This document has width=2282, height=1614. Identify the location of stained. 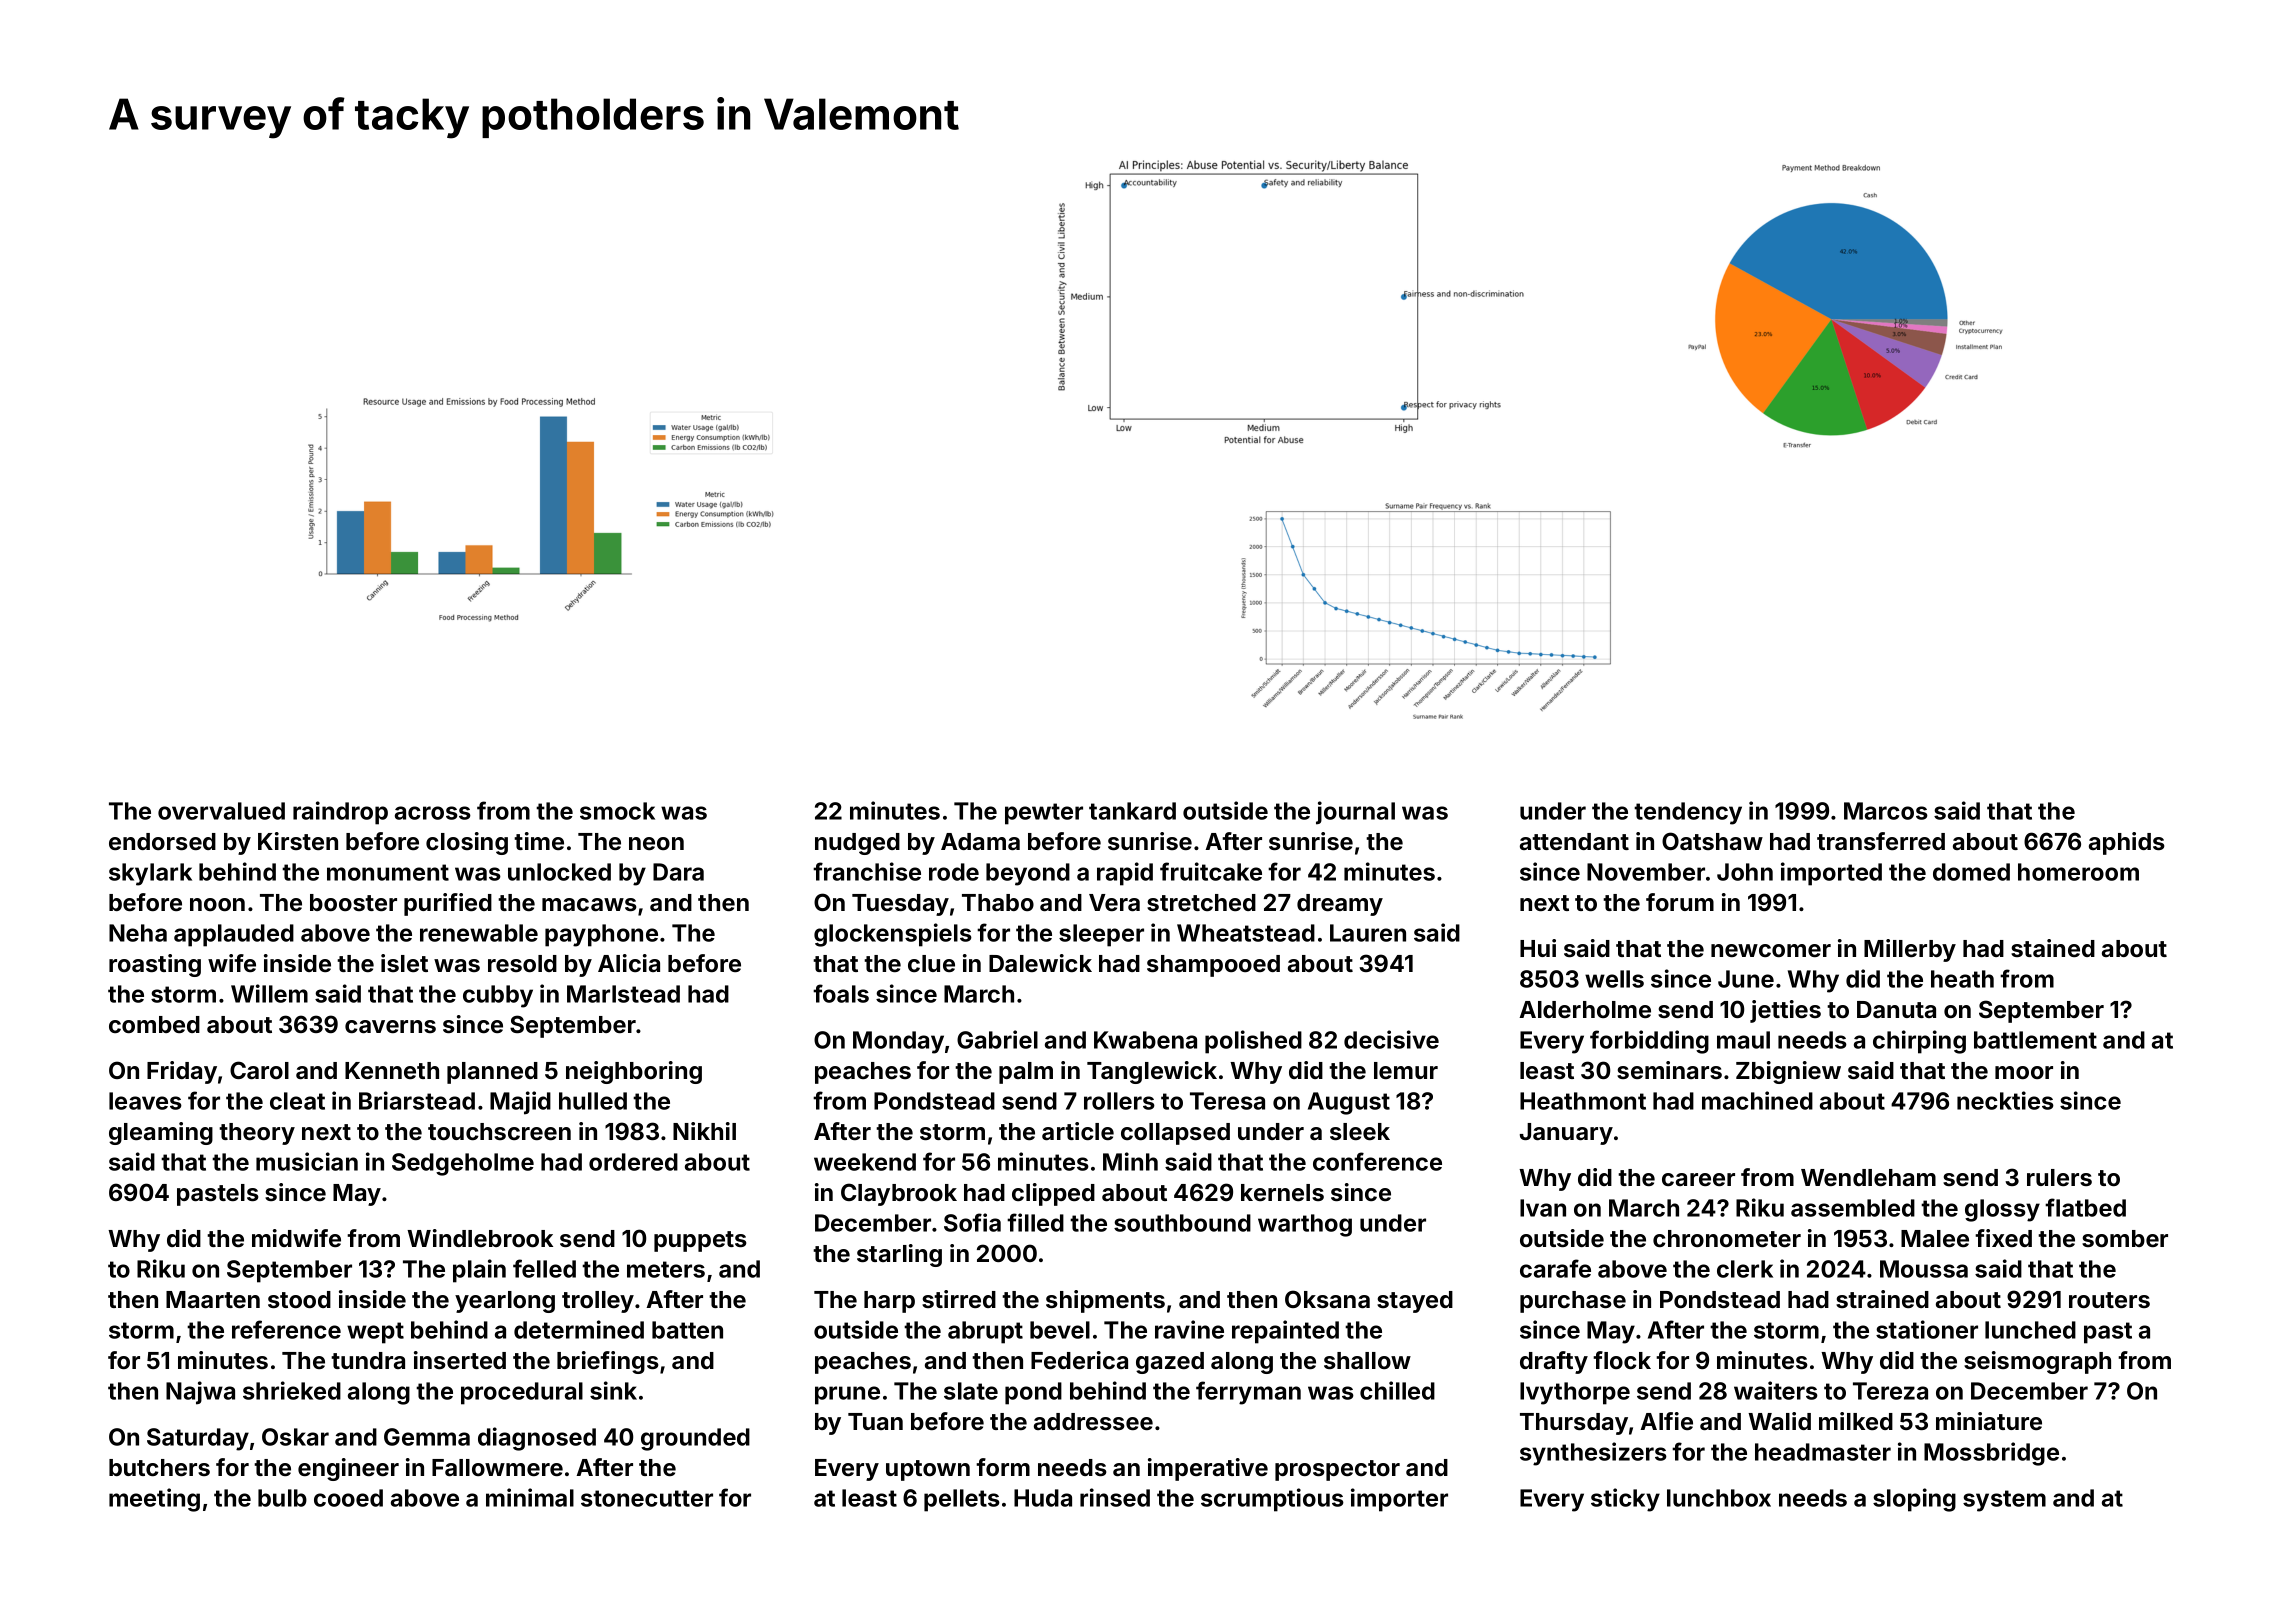
(2053, 948).
